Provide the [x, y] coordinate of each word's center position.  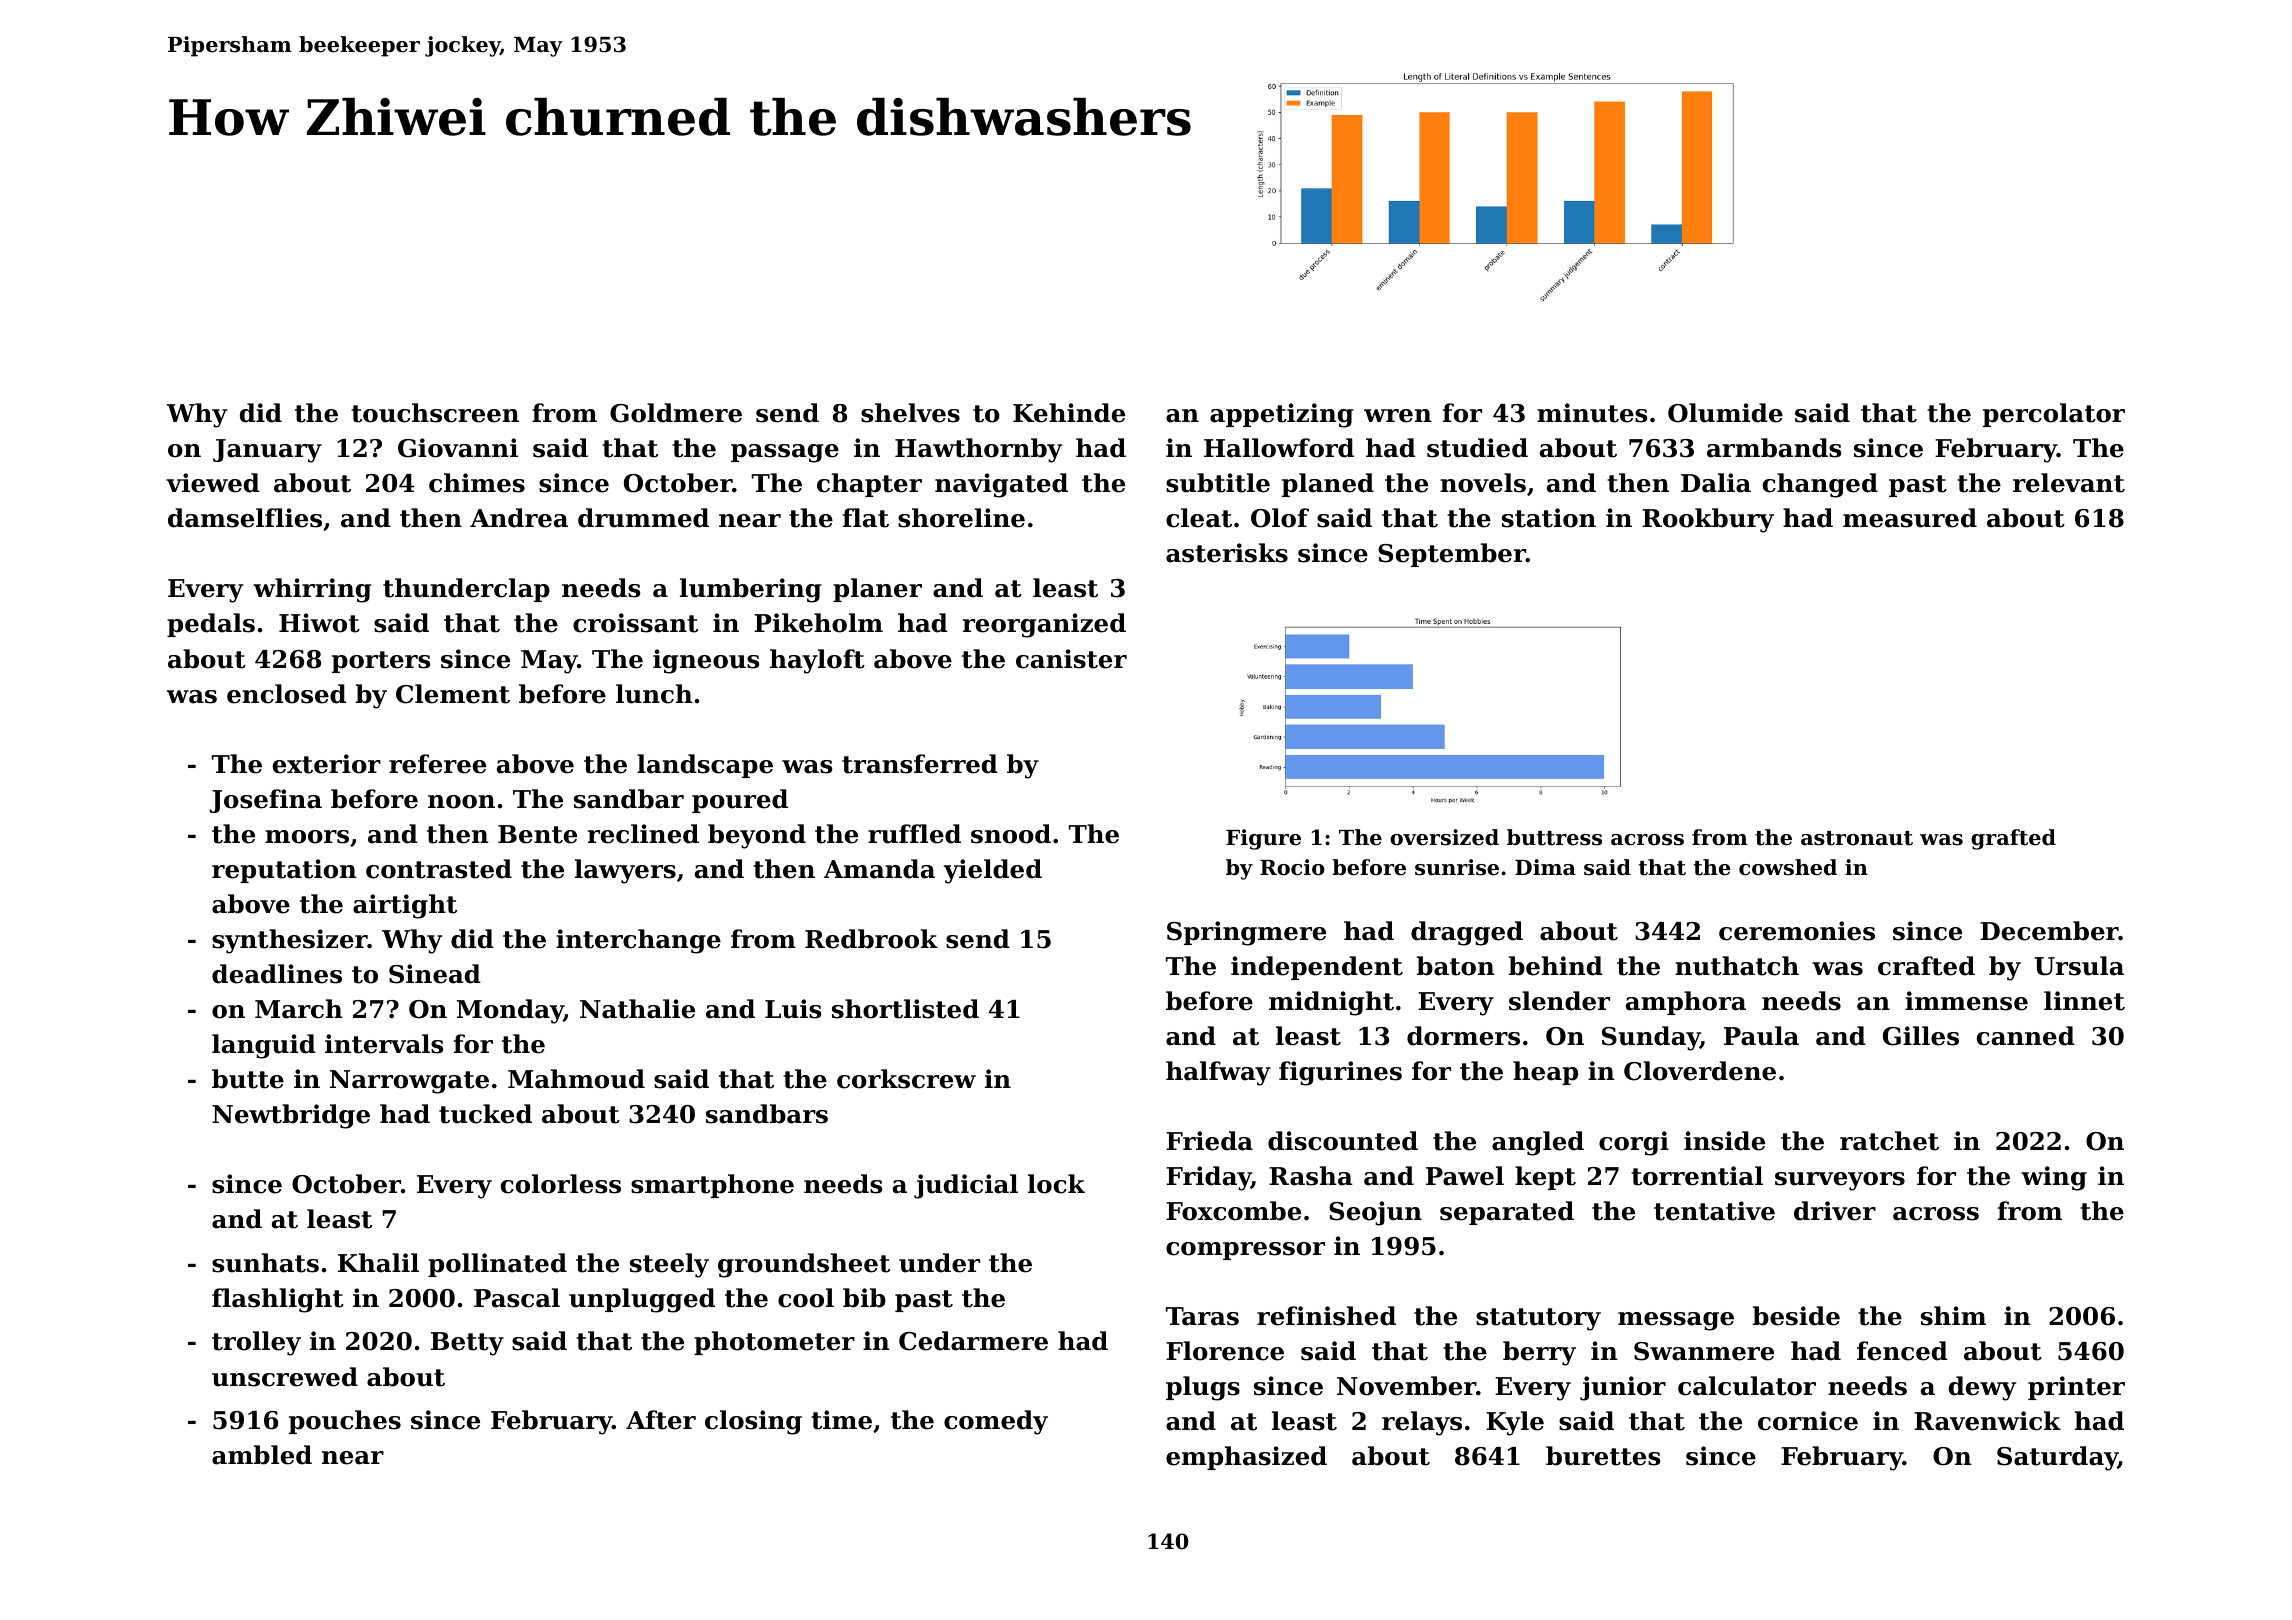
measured [1910, 518]
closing [753, 1422]
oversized [1444, 837]
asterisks [1227, 553]
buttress [1554, 837]
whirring [312, 590]
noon [461, 802]
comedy [996, 1422]
